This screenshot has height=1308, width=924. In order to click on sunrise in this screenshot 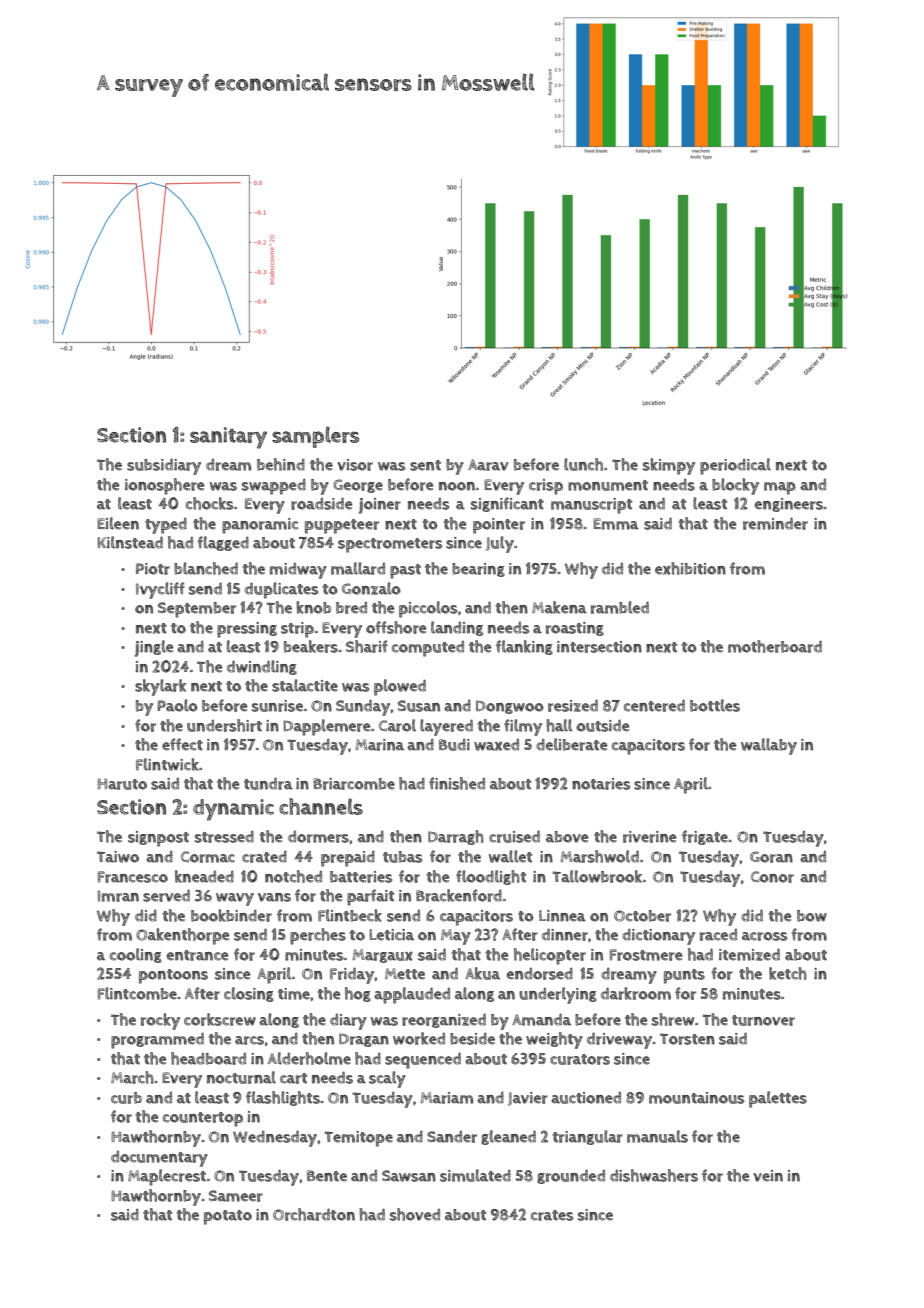, I will do `click(277, 706)`.
